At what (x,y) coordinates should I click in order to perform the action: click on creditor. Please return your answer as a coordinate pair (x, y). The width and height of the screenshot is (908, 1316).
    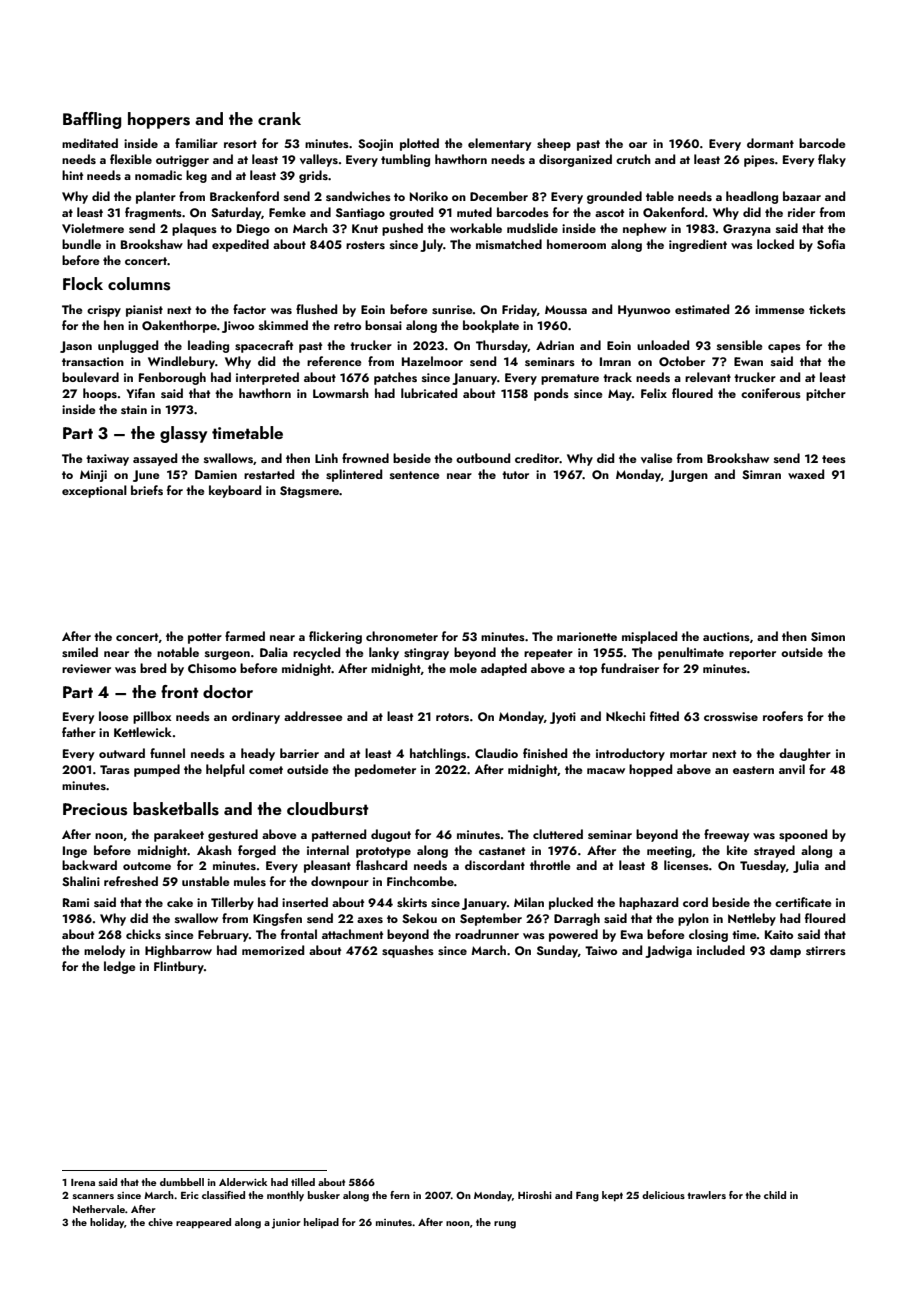
    Looking at the image, I should click on (537, 458).
